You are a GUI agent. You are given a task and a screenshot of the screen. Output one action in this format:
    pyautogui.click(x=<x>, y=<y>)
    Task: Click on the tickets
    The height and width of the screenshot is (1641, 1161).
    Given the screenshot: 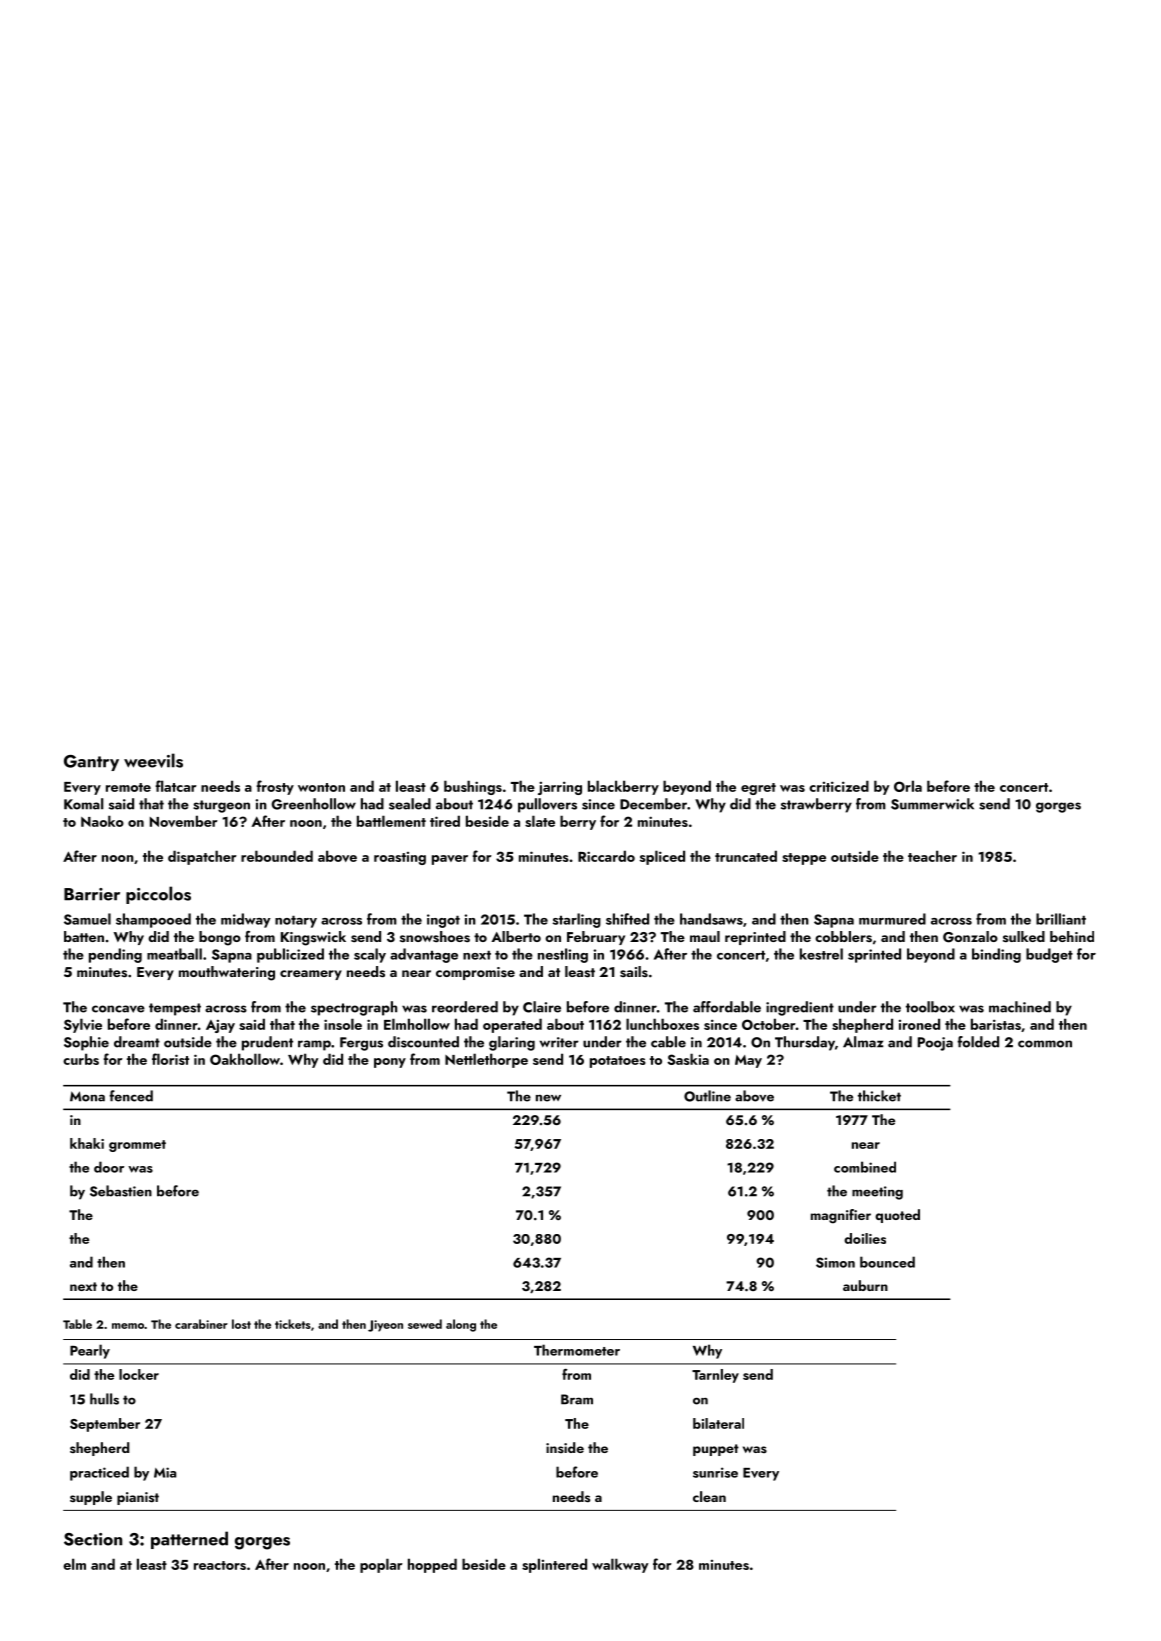 What is the action you would take?
    pyautogui.click(x=293, y=1324)
